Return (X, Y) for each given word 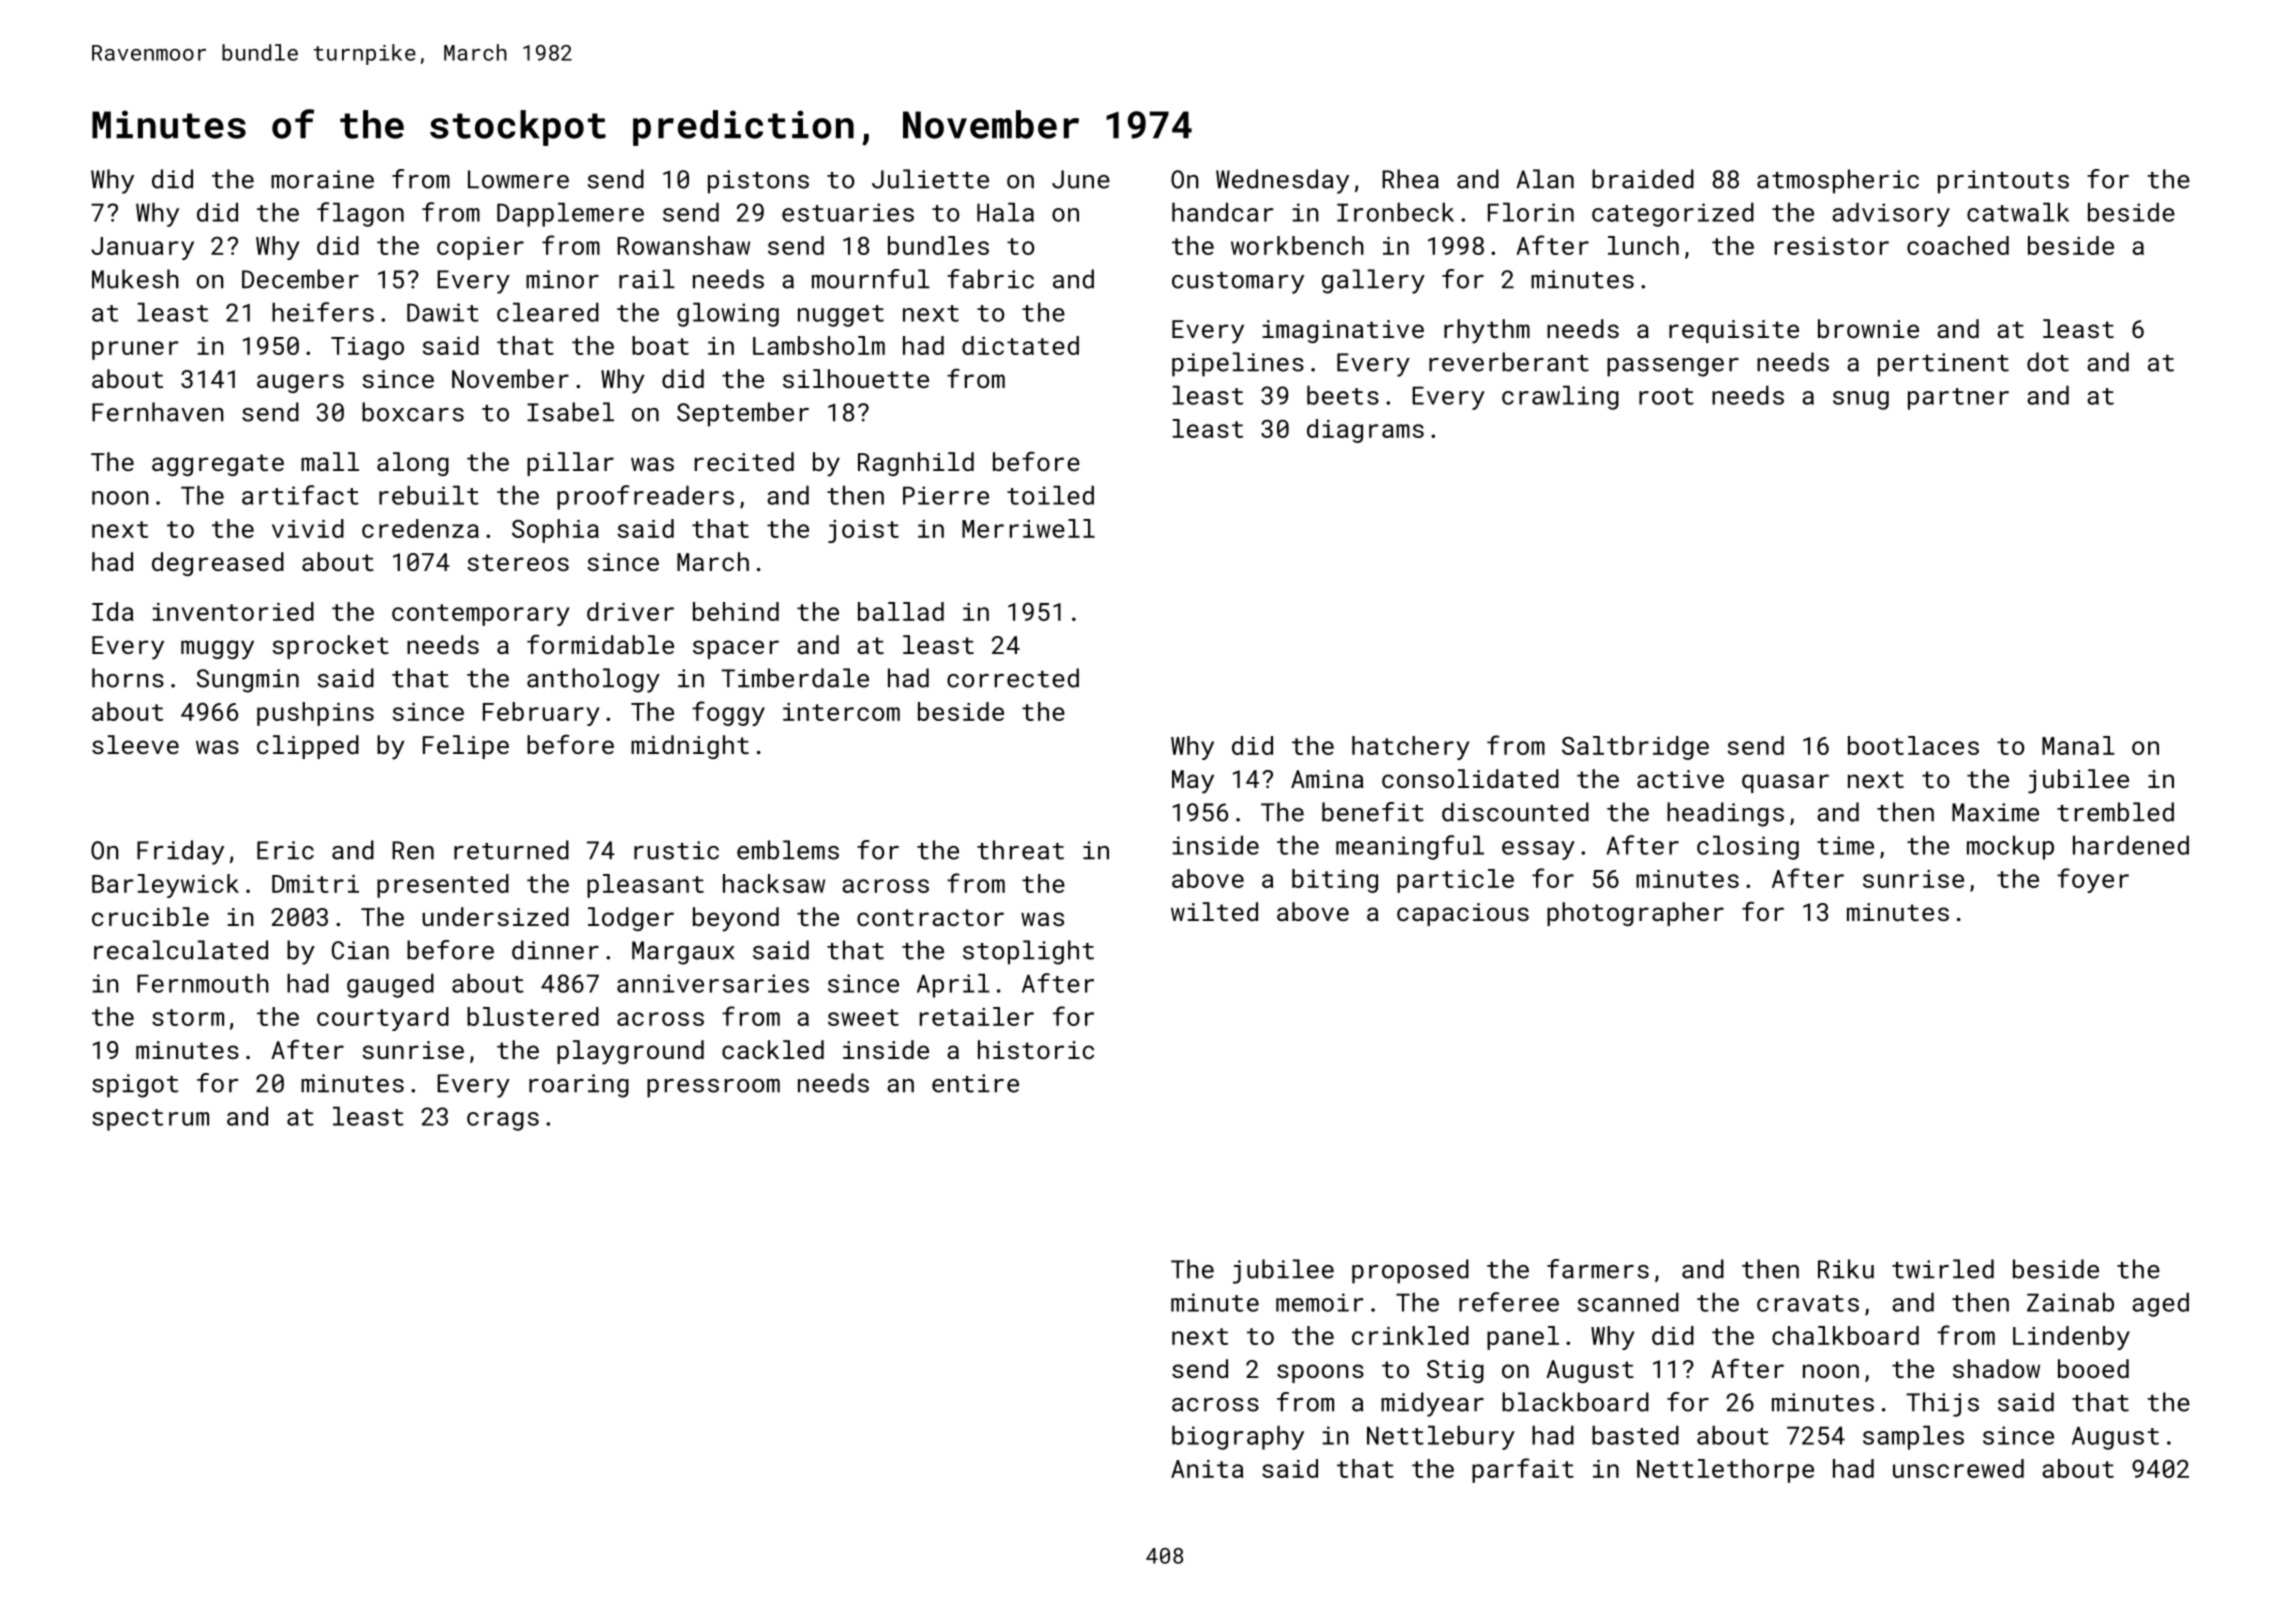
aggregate (218, 465)
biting (1335, 881)
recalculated (181, 950)
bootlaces (1913, 745)
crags (503, 1121)
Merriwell (1028, 528)
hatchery (1410, 748)
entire (975, 1083)
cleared (548, 312)
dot (2048, 362)
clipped (308, 747)
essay (1538, 850)
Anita (1207, 1469)
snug (1861, 400)
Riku (1846, 1269)
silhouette (856, 378)
